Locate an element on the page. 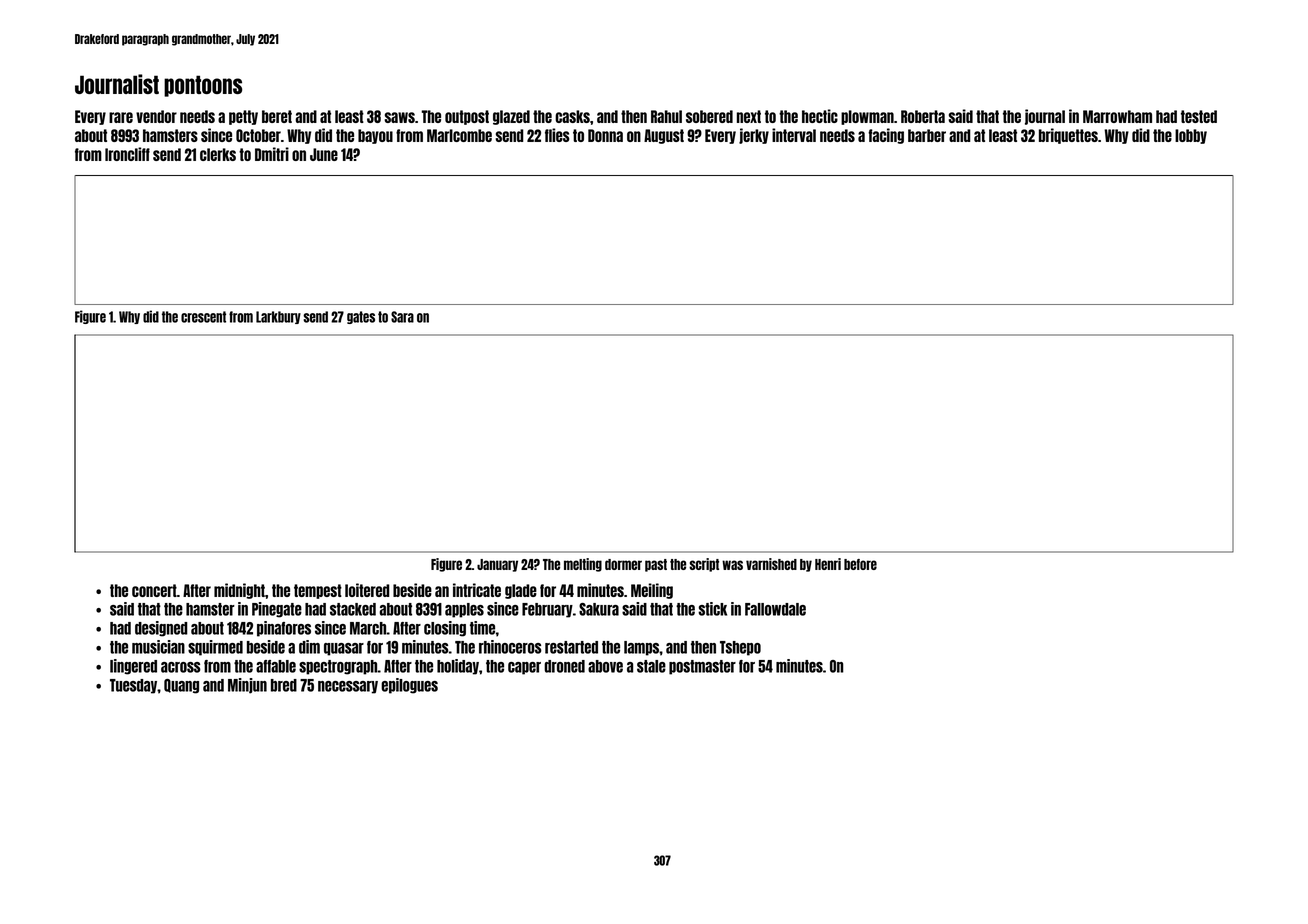 This image has width=1308, height=924. lobby is located at coordinates (1191, 136).
